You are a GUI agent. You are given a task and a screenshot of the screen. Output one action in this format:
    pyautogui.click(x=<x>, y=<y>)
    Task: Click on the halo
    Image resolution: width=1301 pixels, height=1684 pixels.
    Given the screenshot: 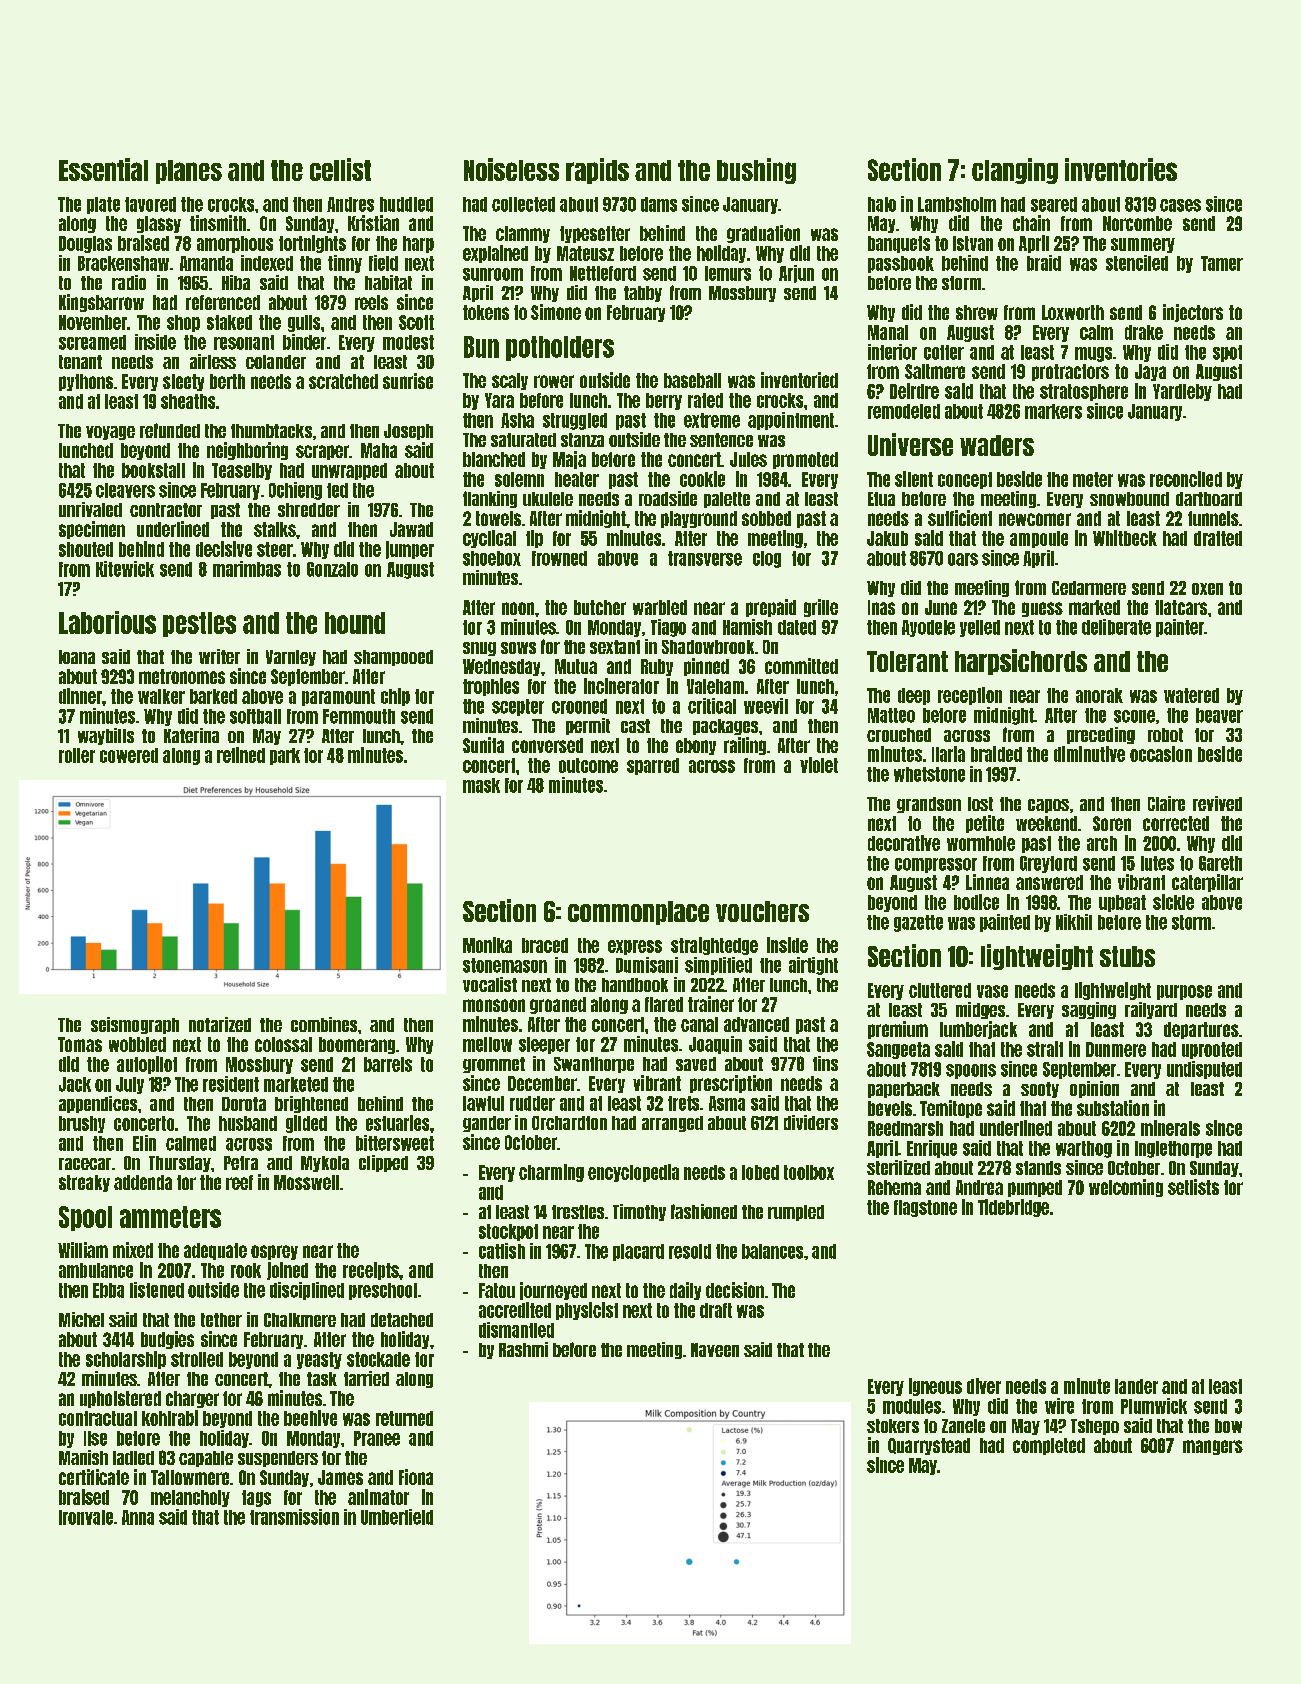 What is the action you would take?
    pyautogui.click(x=882, y=204)
